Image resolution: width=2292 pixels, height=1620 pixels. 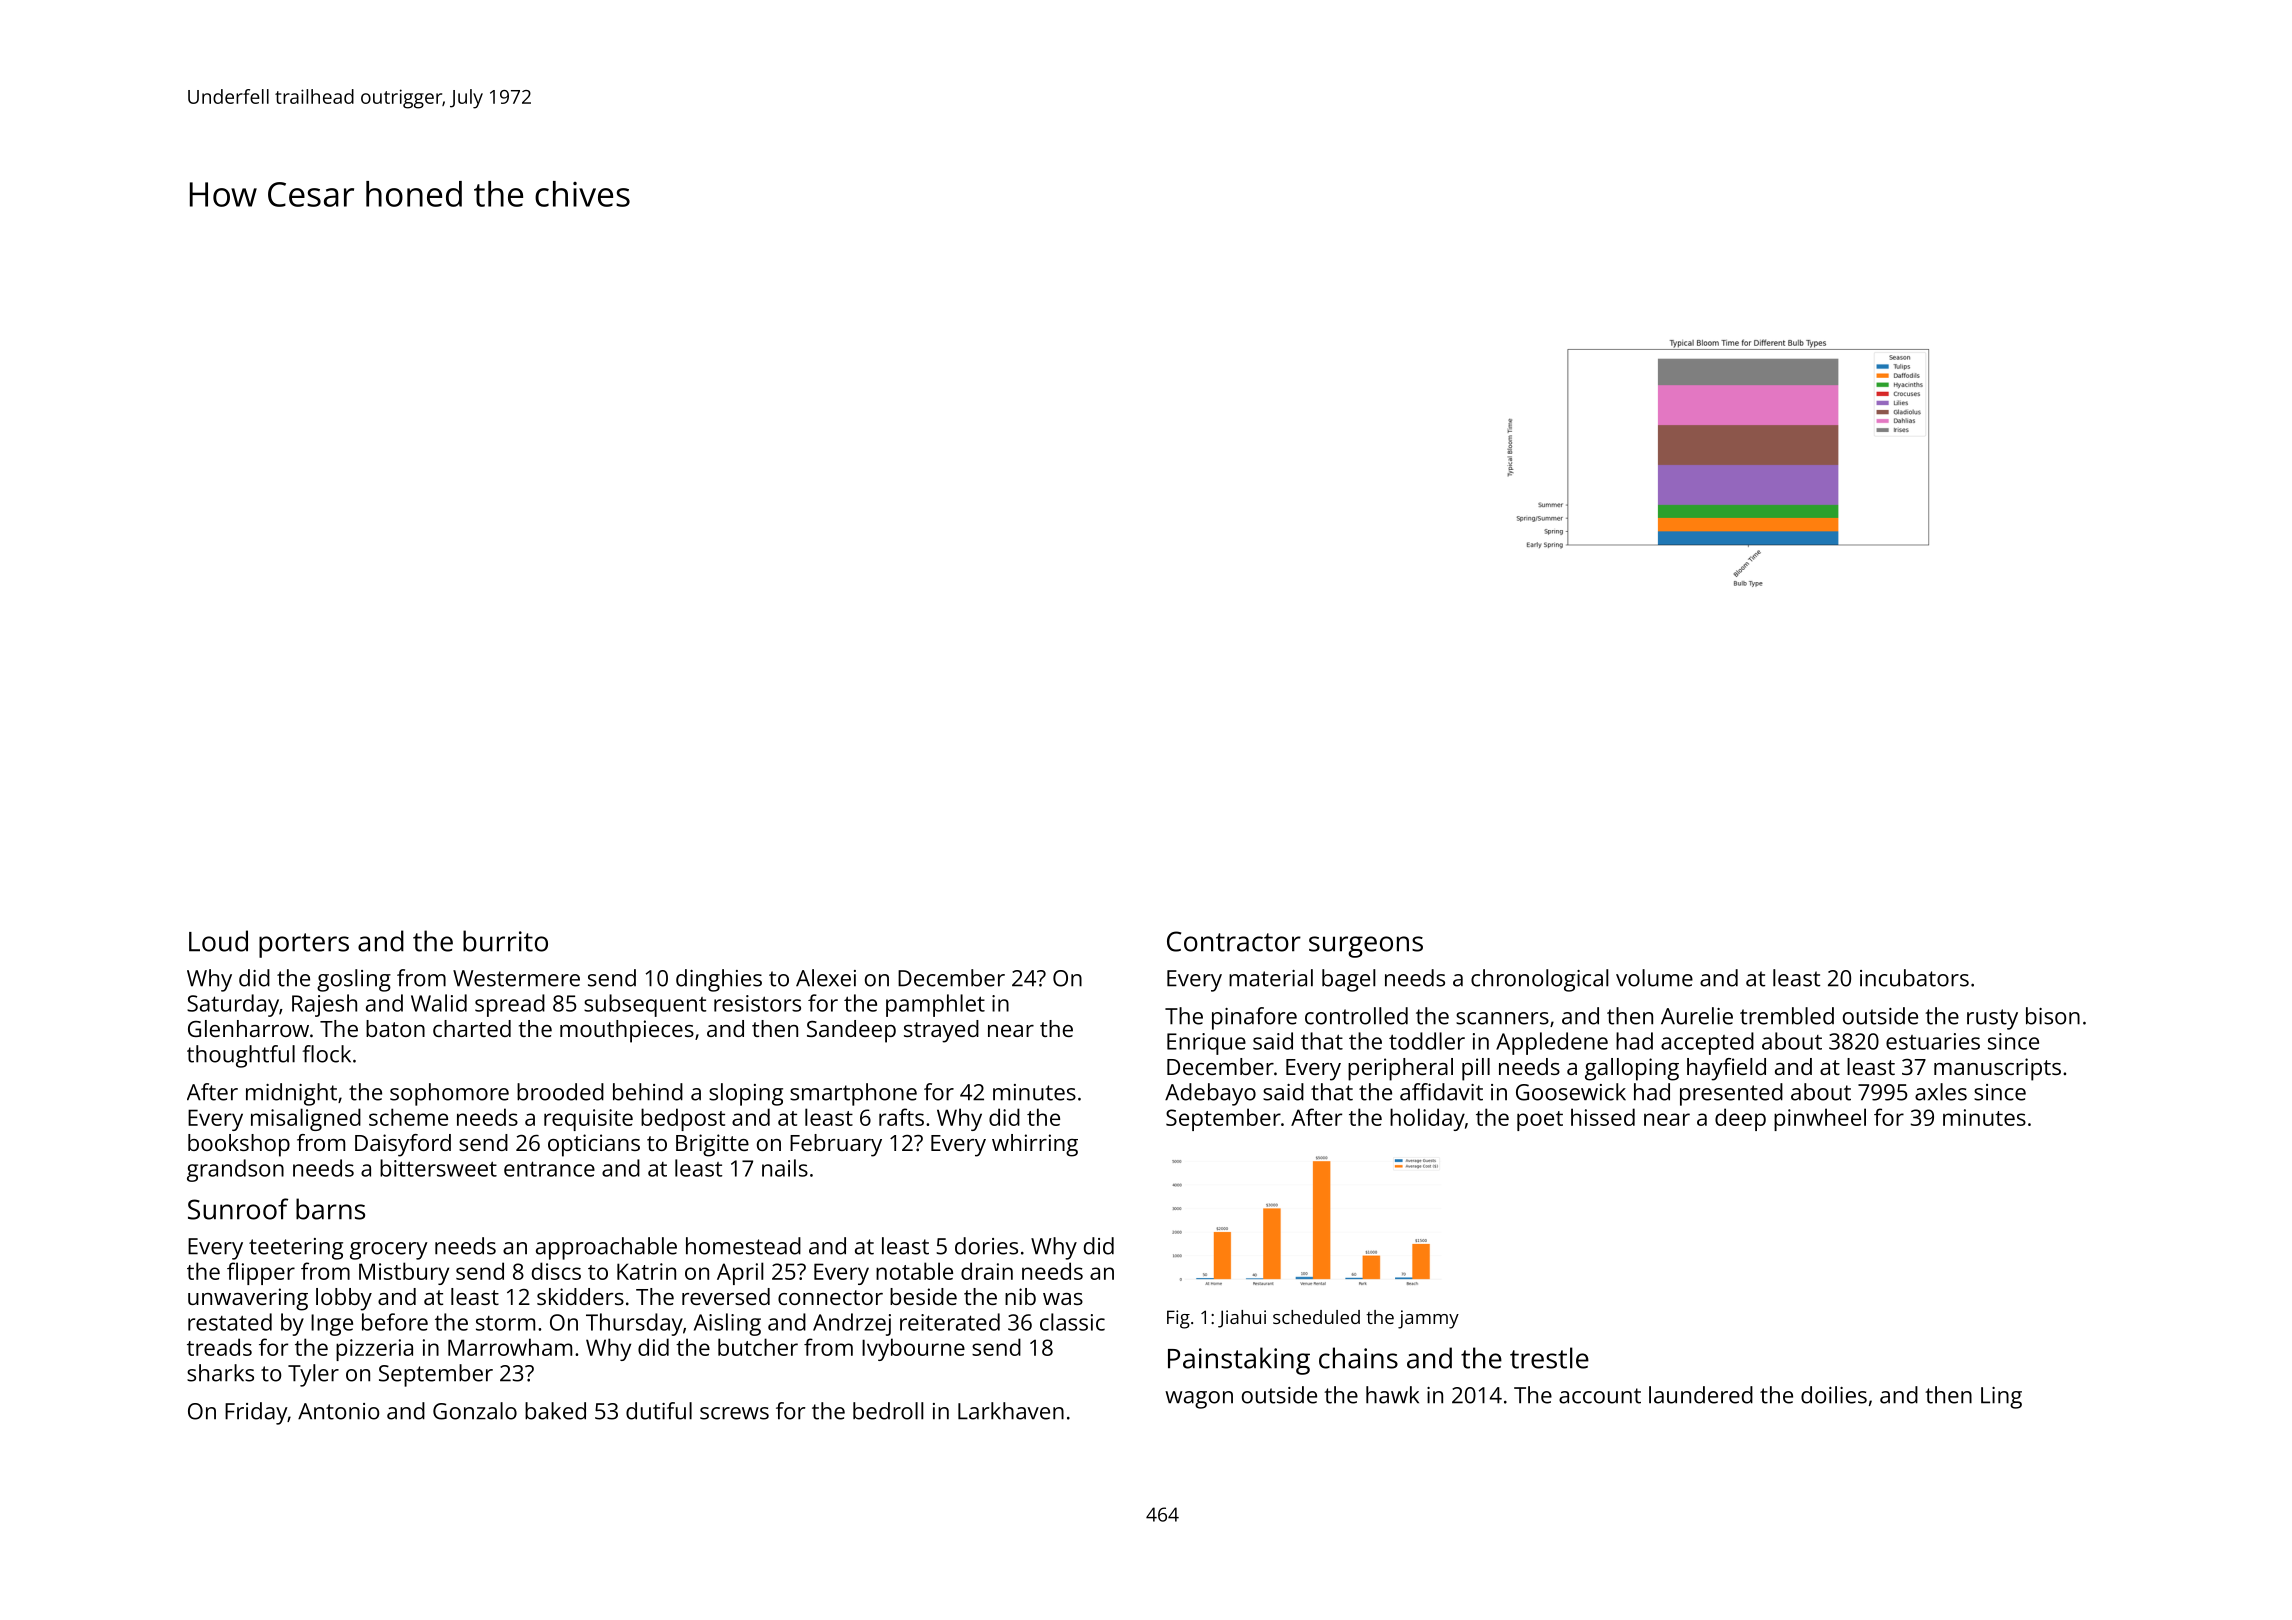 What do you see at coordinates (296, 1249) in the screenshot?
I see `teetering` at bounding box center [296, 1249].
